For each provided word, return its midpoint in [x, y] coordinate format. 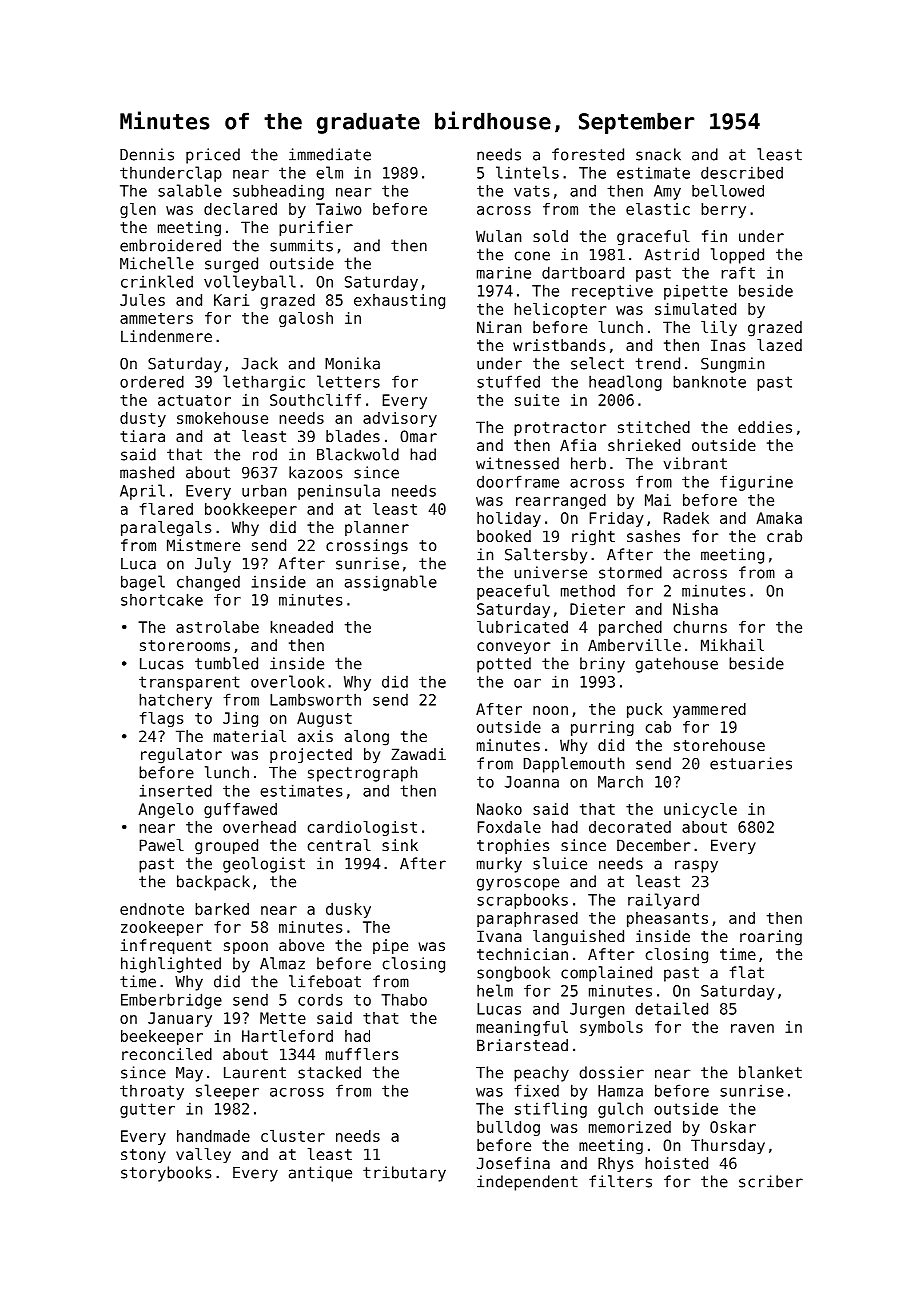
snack [658, 154]
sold [550, 236]
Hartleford [287, 1036]
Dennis [147, 154]
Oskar [733, 1127]
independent [527, 1183]
